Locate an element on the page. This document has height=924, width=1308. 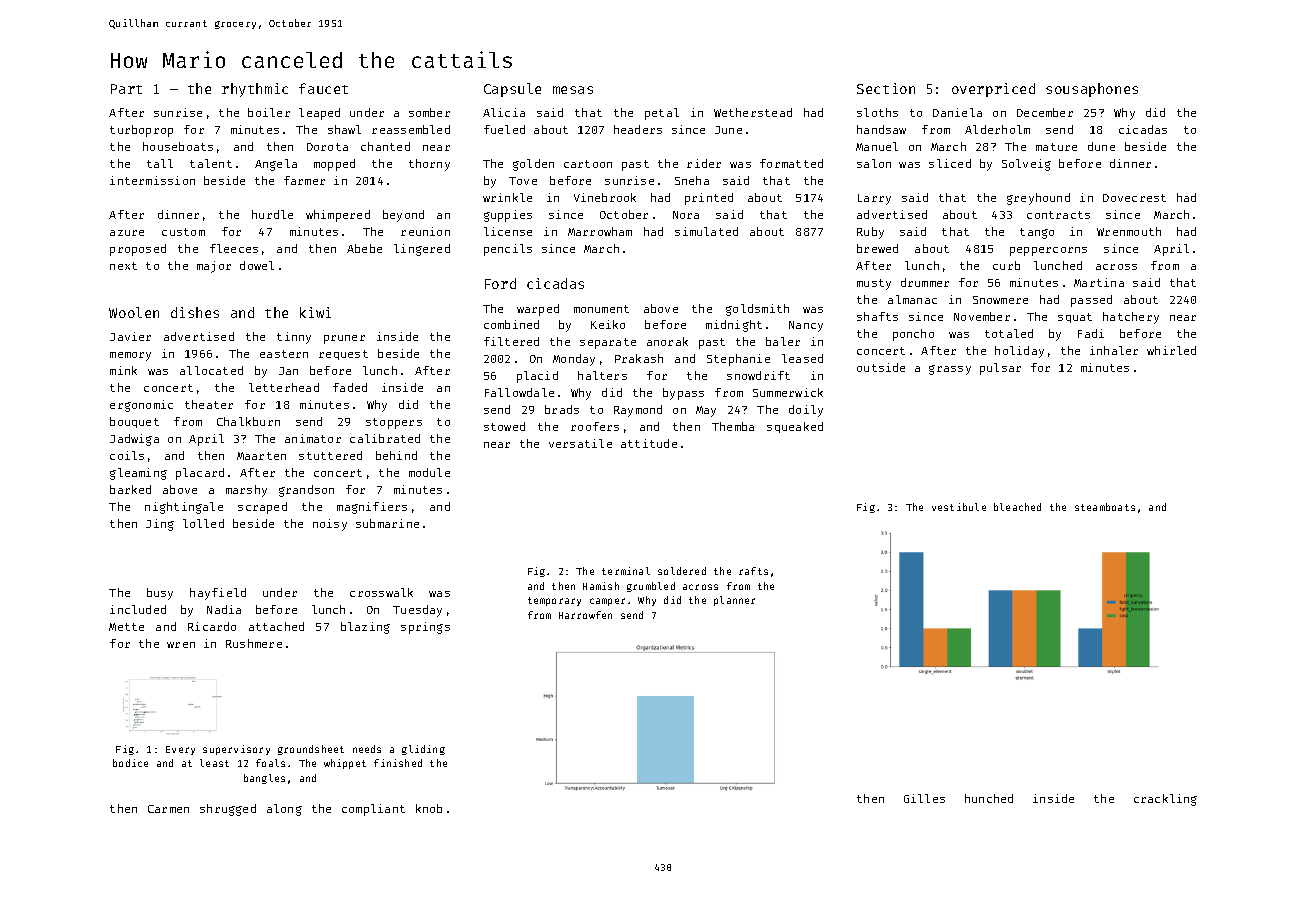
Section is located at coordinates (886, 88).
